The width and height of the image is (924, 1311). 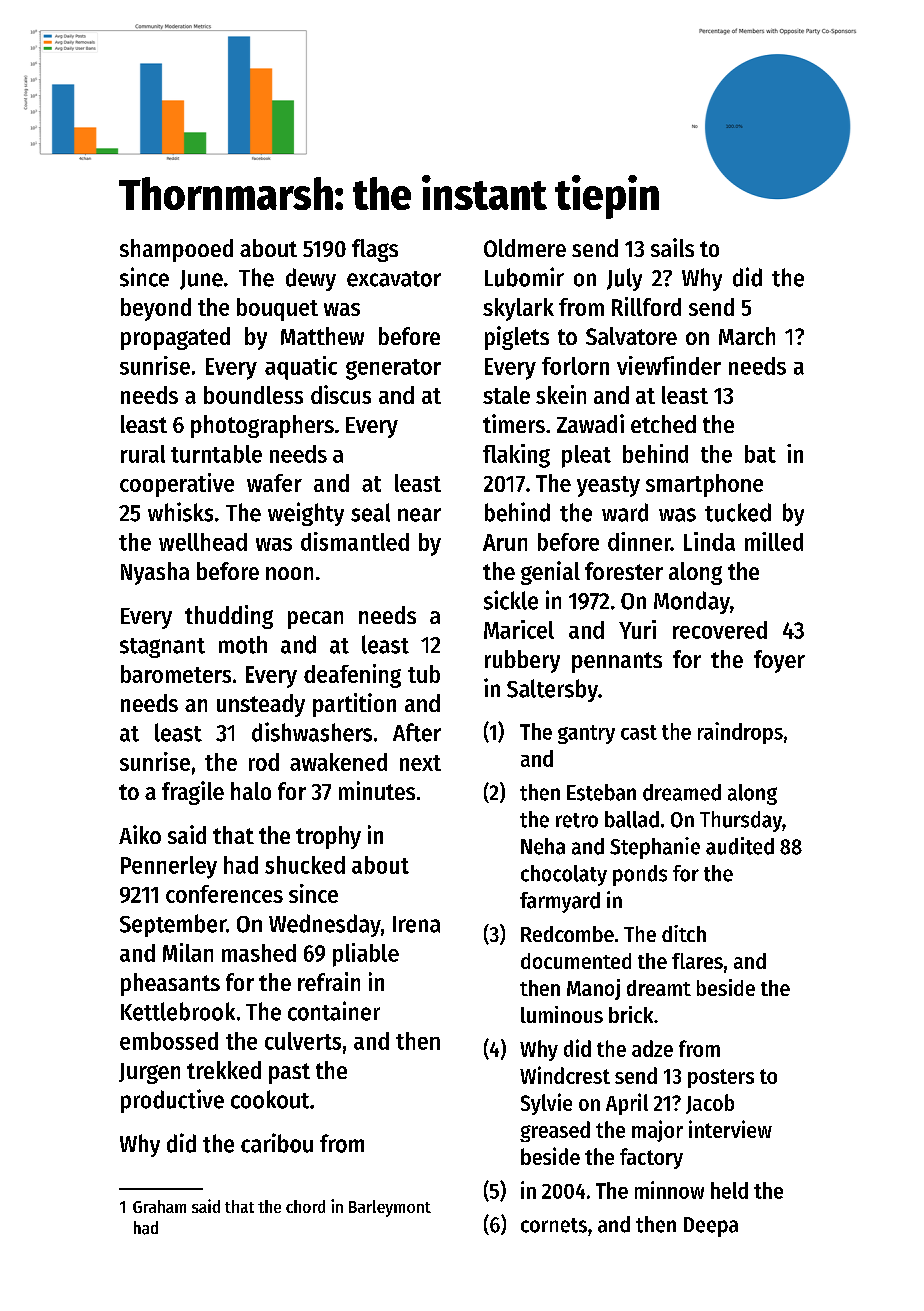 I want to click on sails, so click(x=672, y=247).
